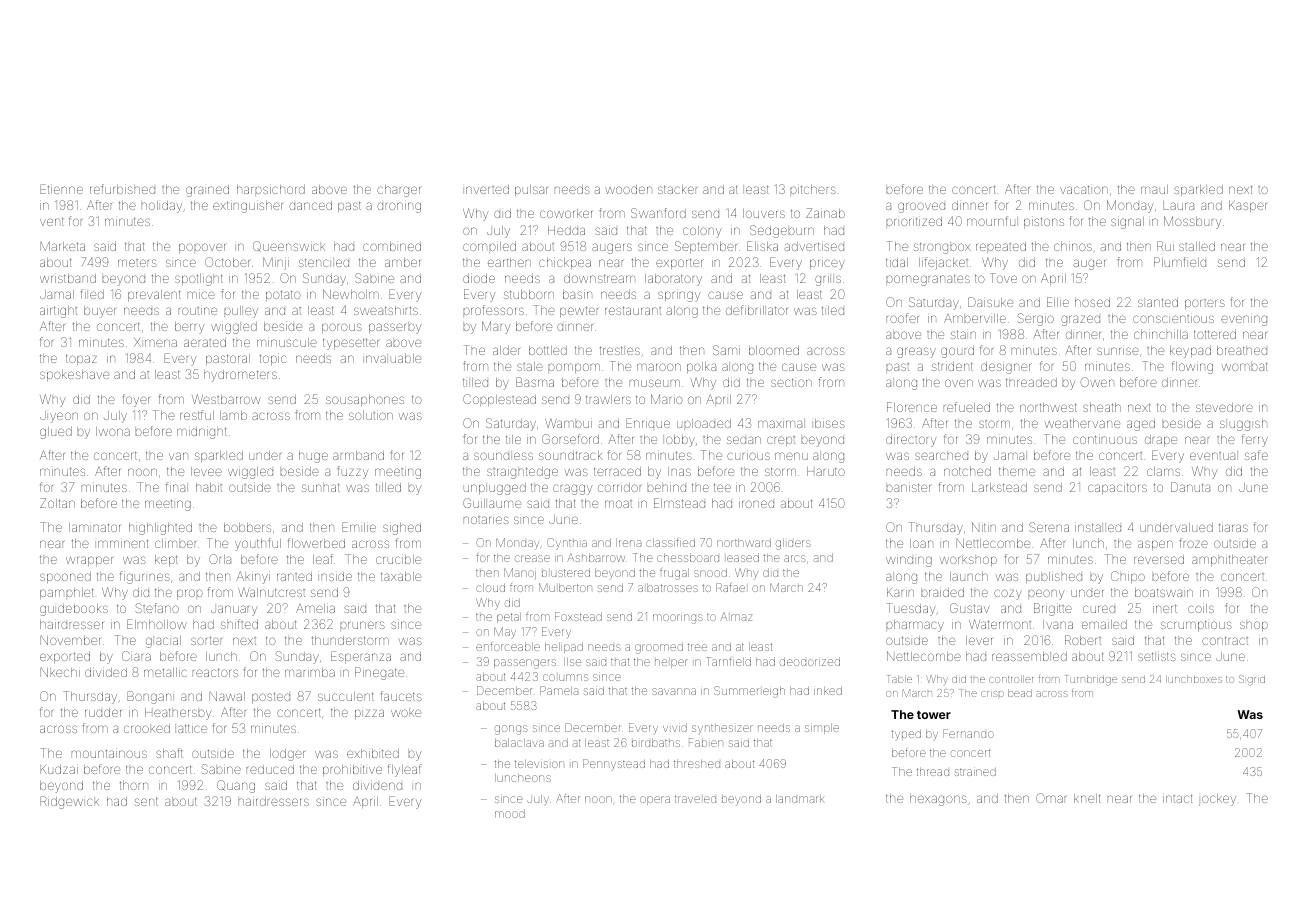 Image resolution: width=1308 pixels, height=924 pixels. What do you see at coordinates (1244, 320) in the page?
I see `evening` at bounding box center [1244, 320].
